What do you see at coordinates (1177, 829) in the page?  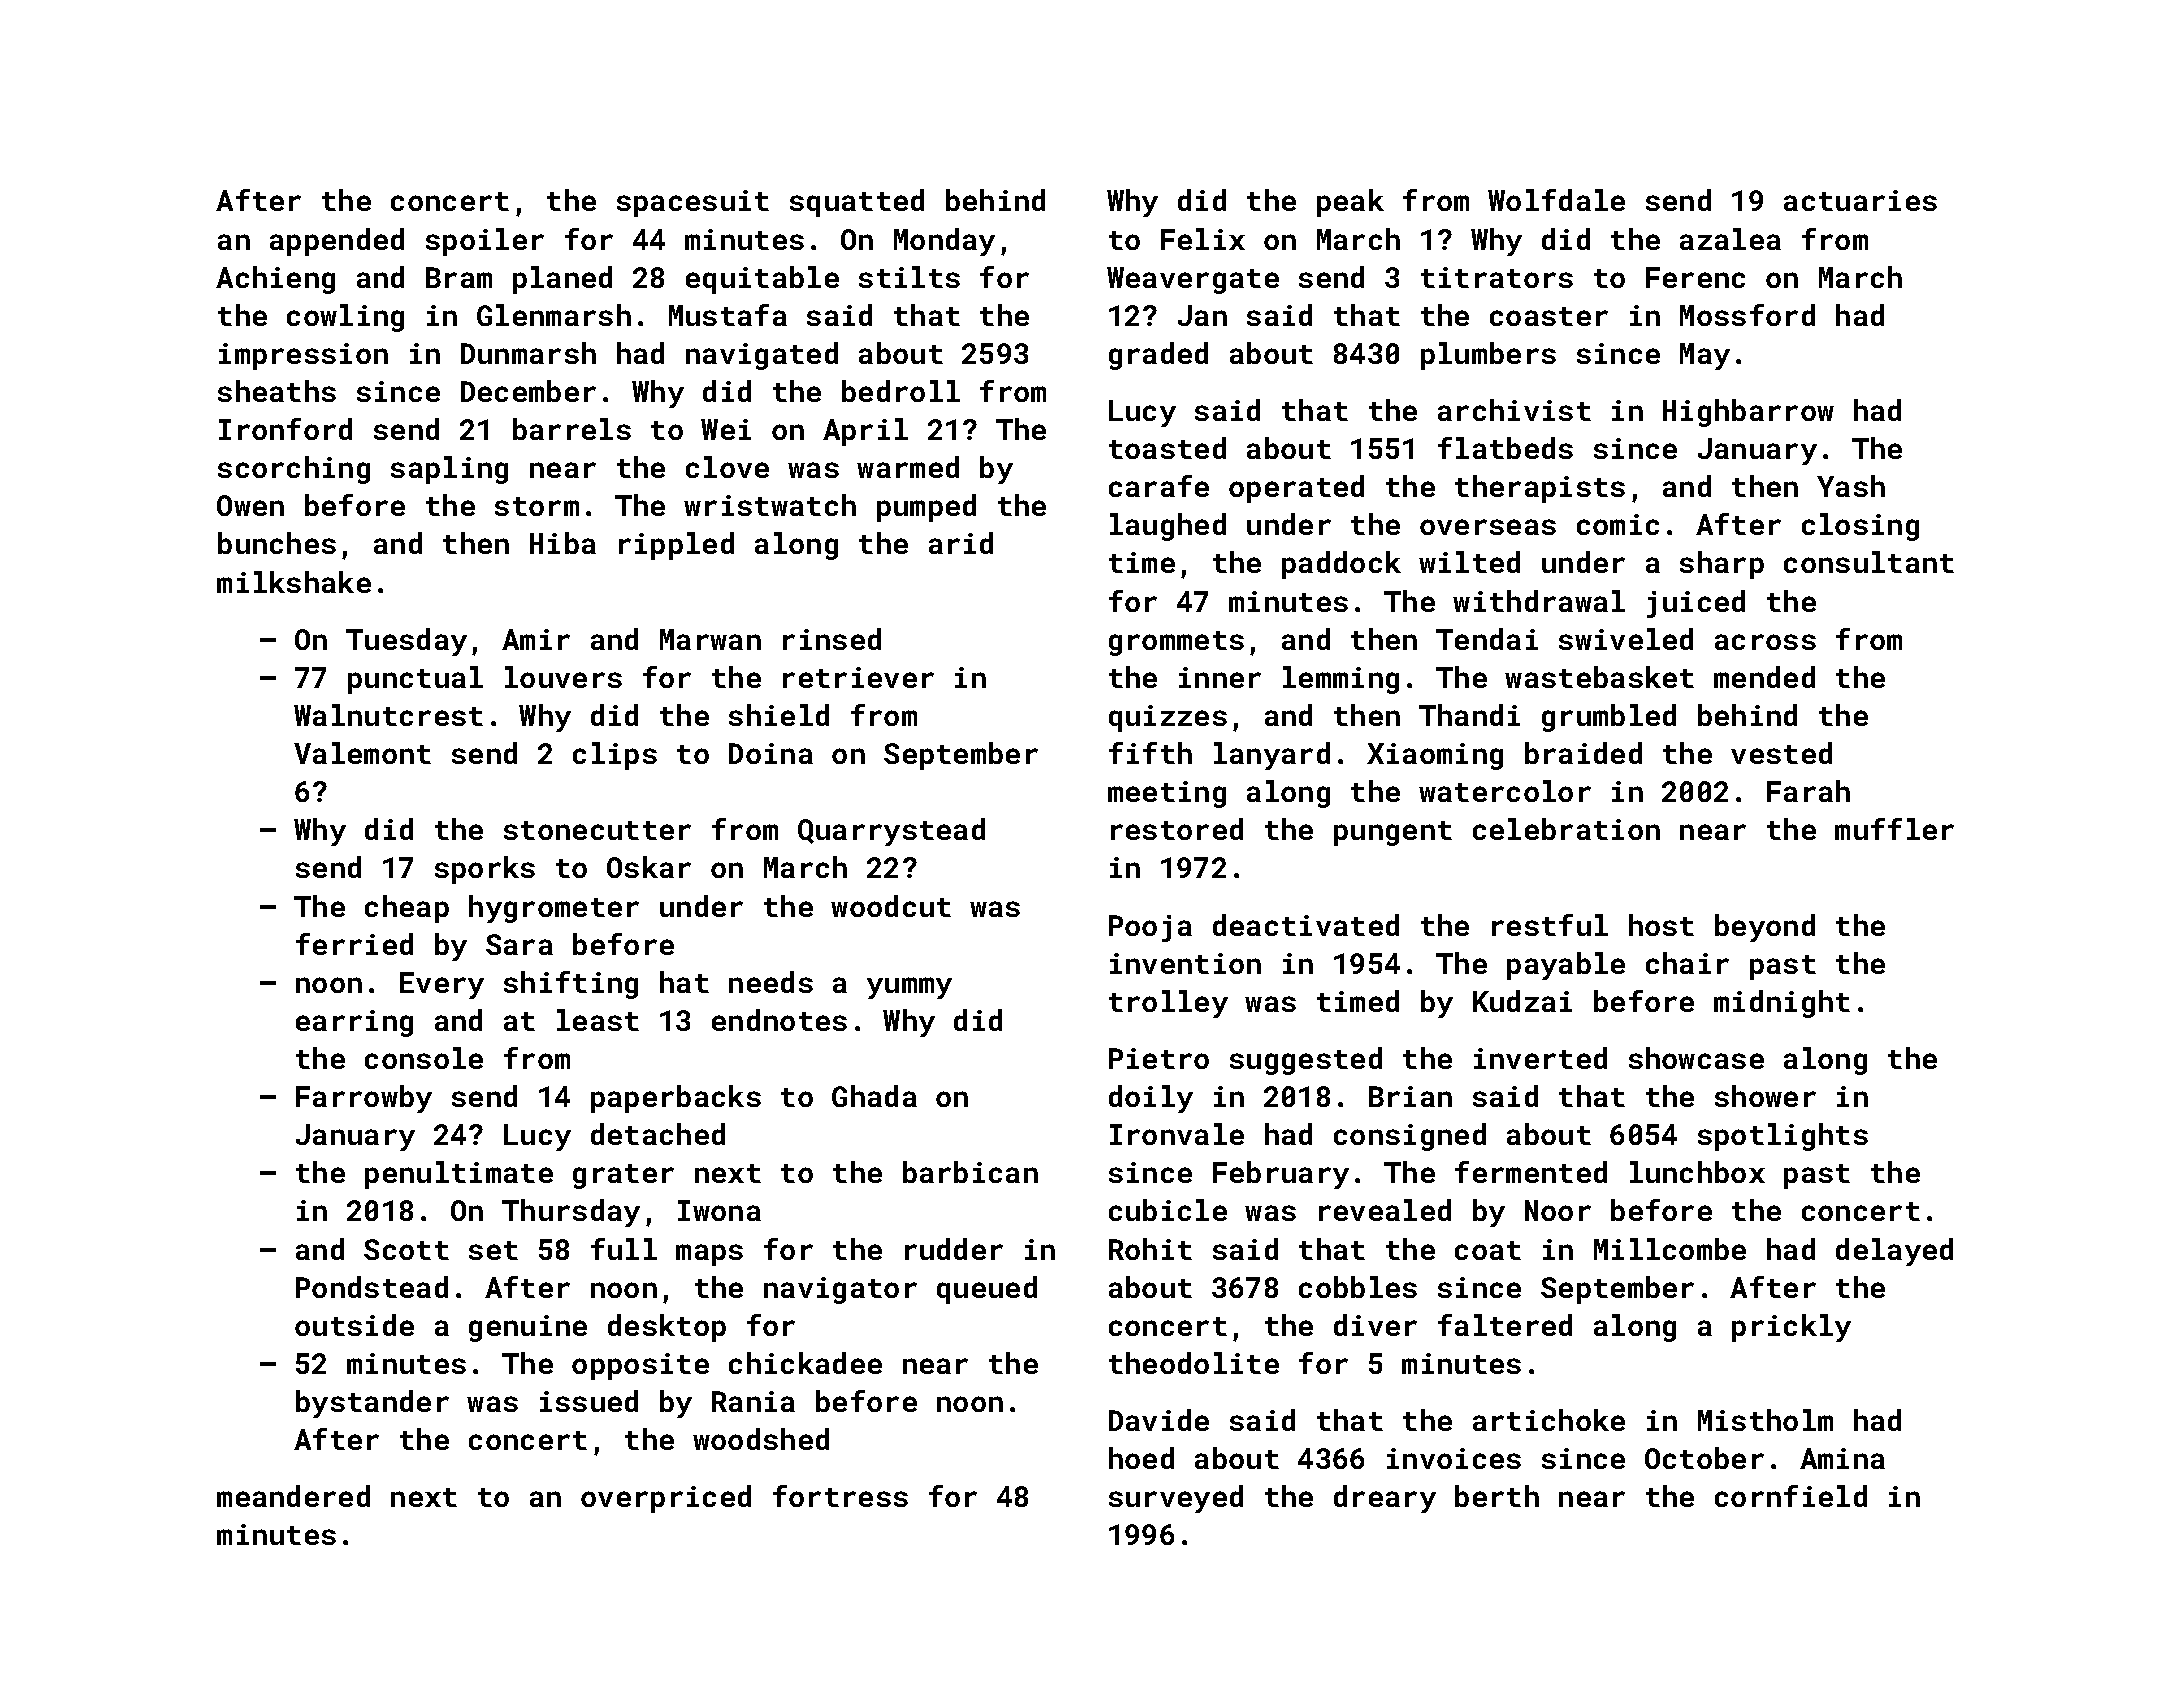 I see `restored` at bounding box center [1177, 829].
